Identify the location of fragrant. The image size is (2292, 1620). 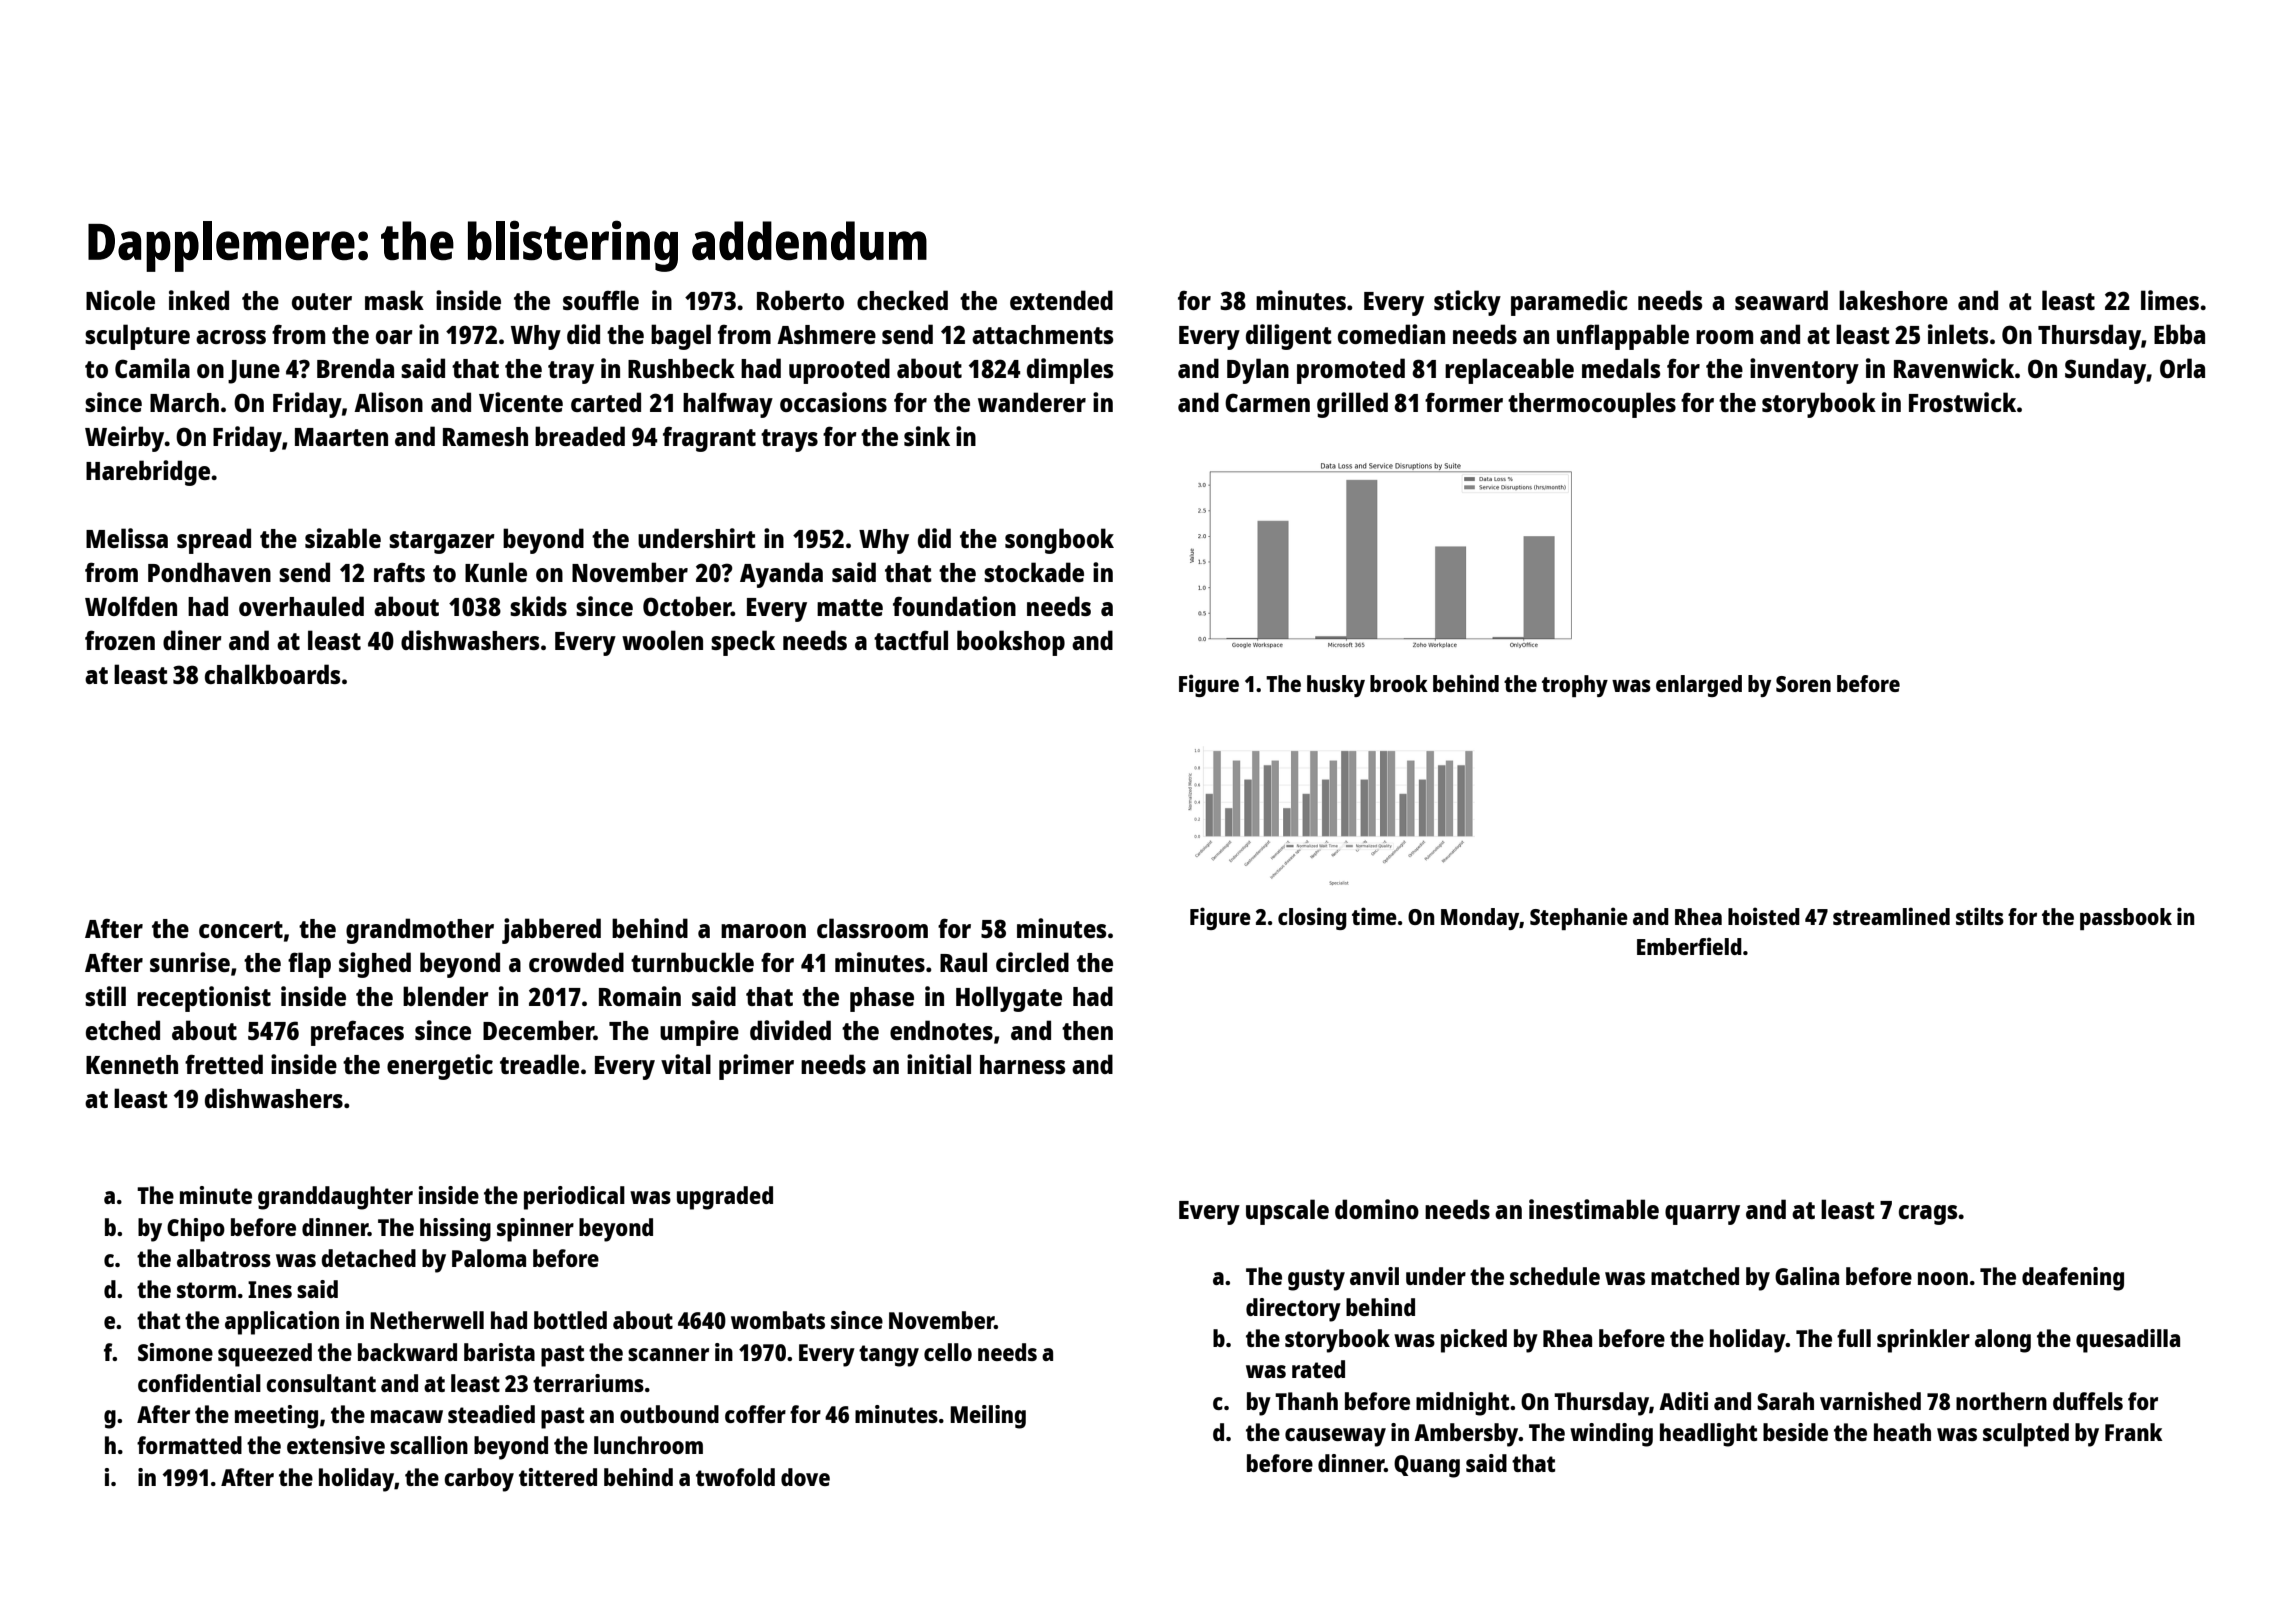
(709, 439).
